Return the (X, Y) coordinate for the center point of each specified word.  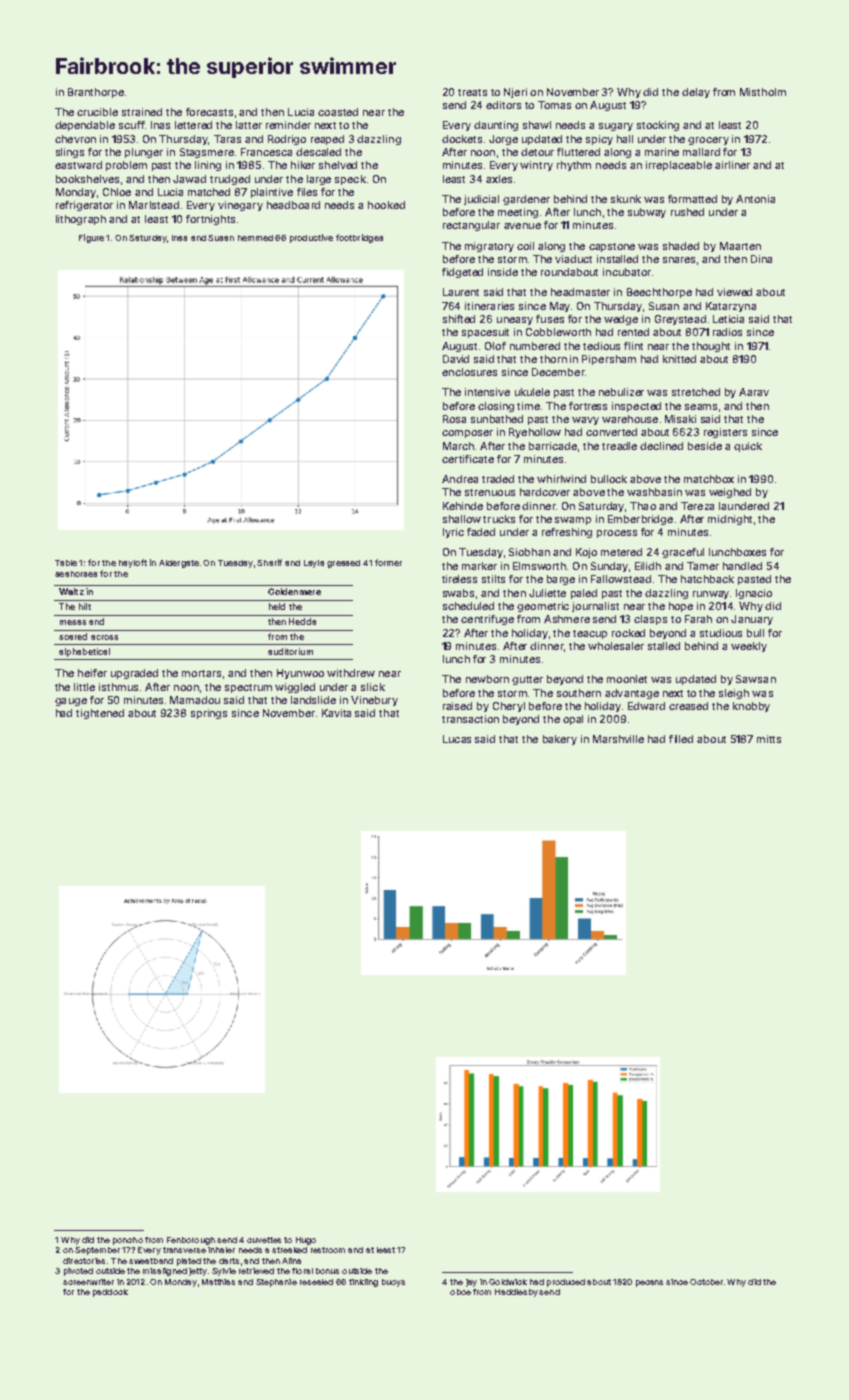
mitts (769, 739)
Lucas (457, 739)
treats (472, 92)
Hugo (306, 1241)
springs (209, 714)
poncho (128, 1241)
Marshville (618, 739)
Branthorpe (96, 93)
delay (696, 93)
